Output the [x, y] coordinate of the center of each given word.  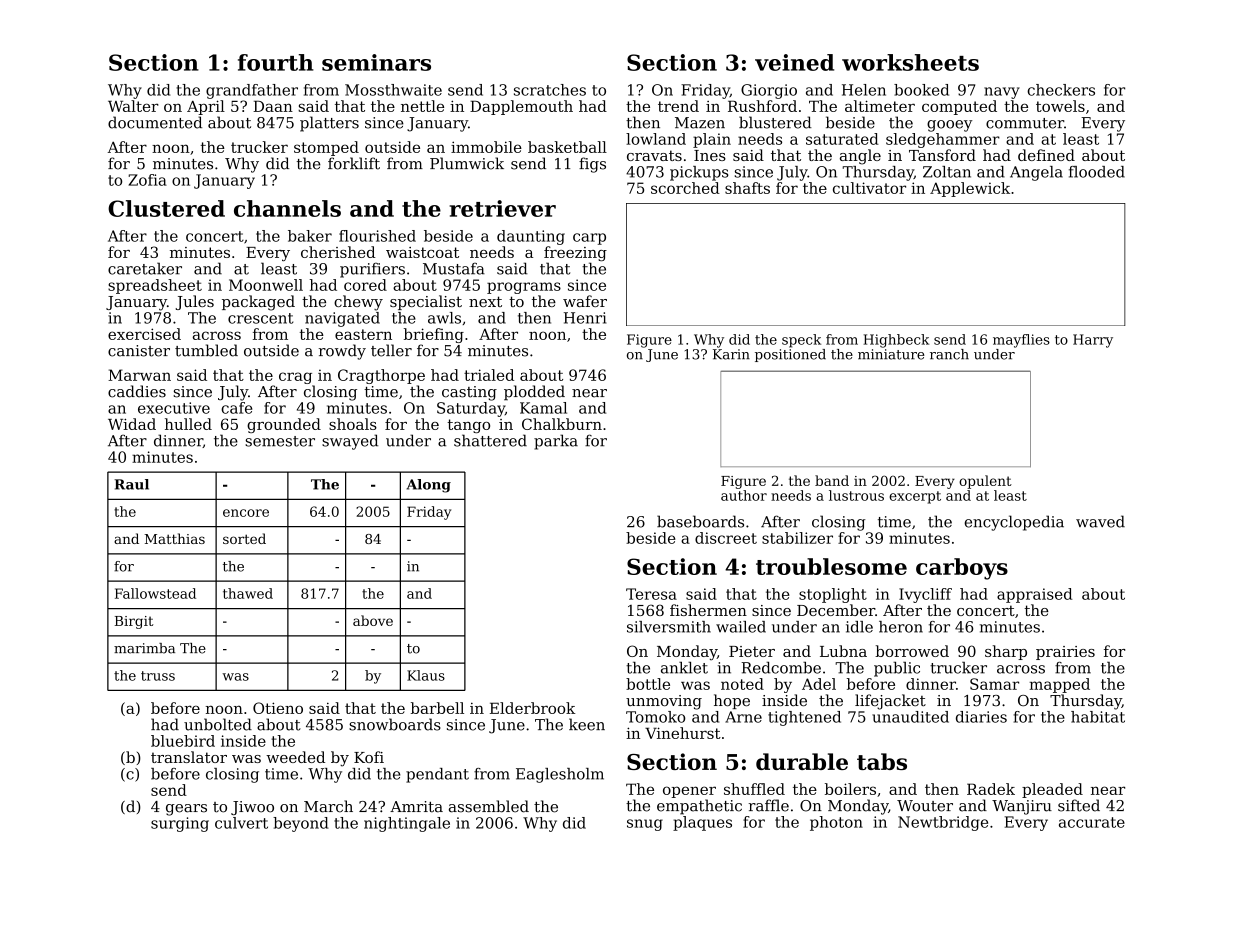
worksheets [910, 62]
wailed [741, 627]
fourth [276, 62]
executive [174, 408]
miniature [891, 354]
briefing [434, 335]
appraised [1034, 595]
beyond [301, 824]
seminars [376, 62]
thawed [248, 593]
